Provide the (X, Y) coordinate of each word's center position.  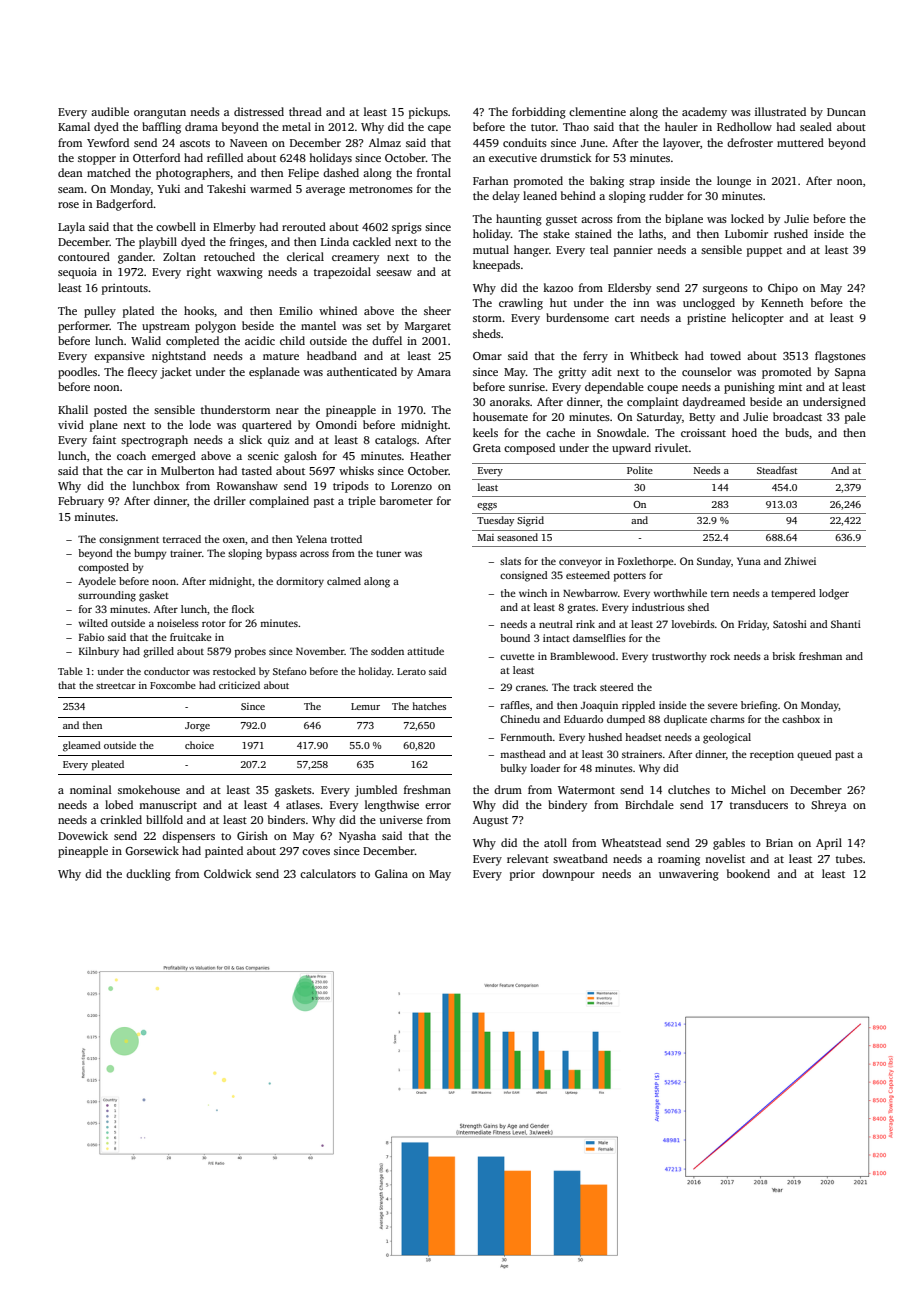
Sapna (850, 373)
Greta (487, 448)
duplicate (685, 720)
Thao (576, 126)
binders (286, 819)
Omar (487, 356)
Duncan (846, 112)
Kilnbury (99, 652)
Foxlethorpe (646, 562)
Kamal (74, 126)
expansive (119, 357)
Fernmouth (527, 737)
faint (104, 439)
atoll (555, 842)
